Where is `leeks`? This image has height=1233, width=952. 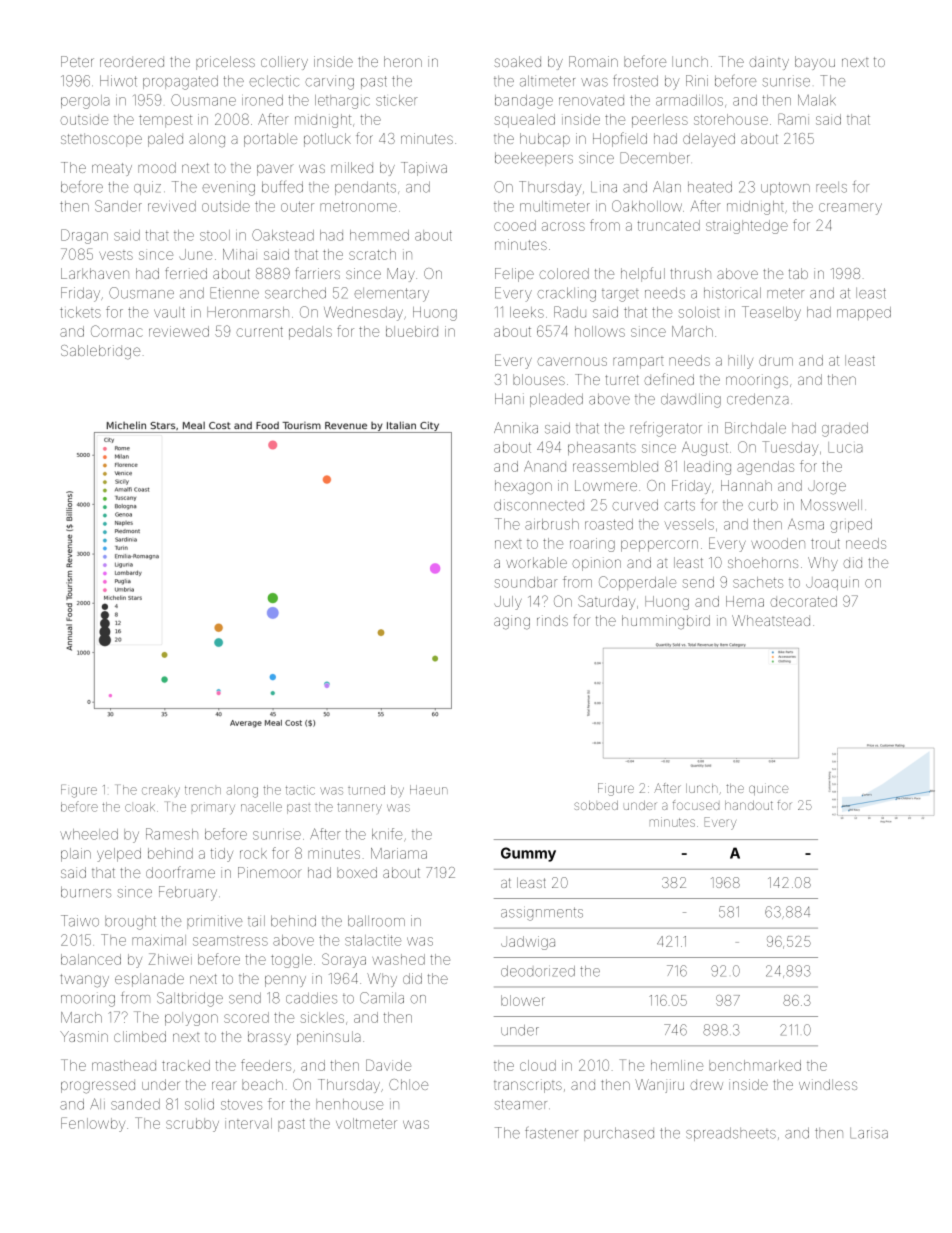 leeks is located at coordinates (527, 312).
